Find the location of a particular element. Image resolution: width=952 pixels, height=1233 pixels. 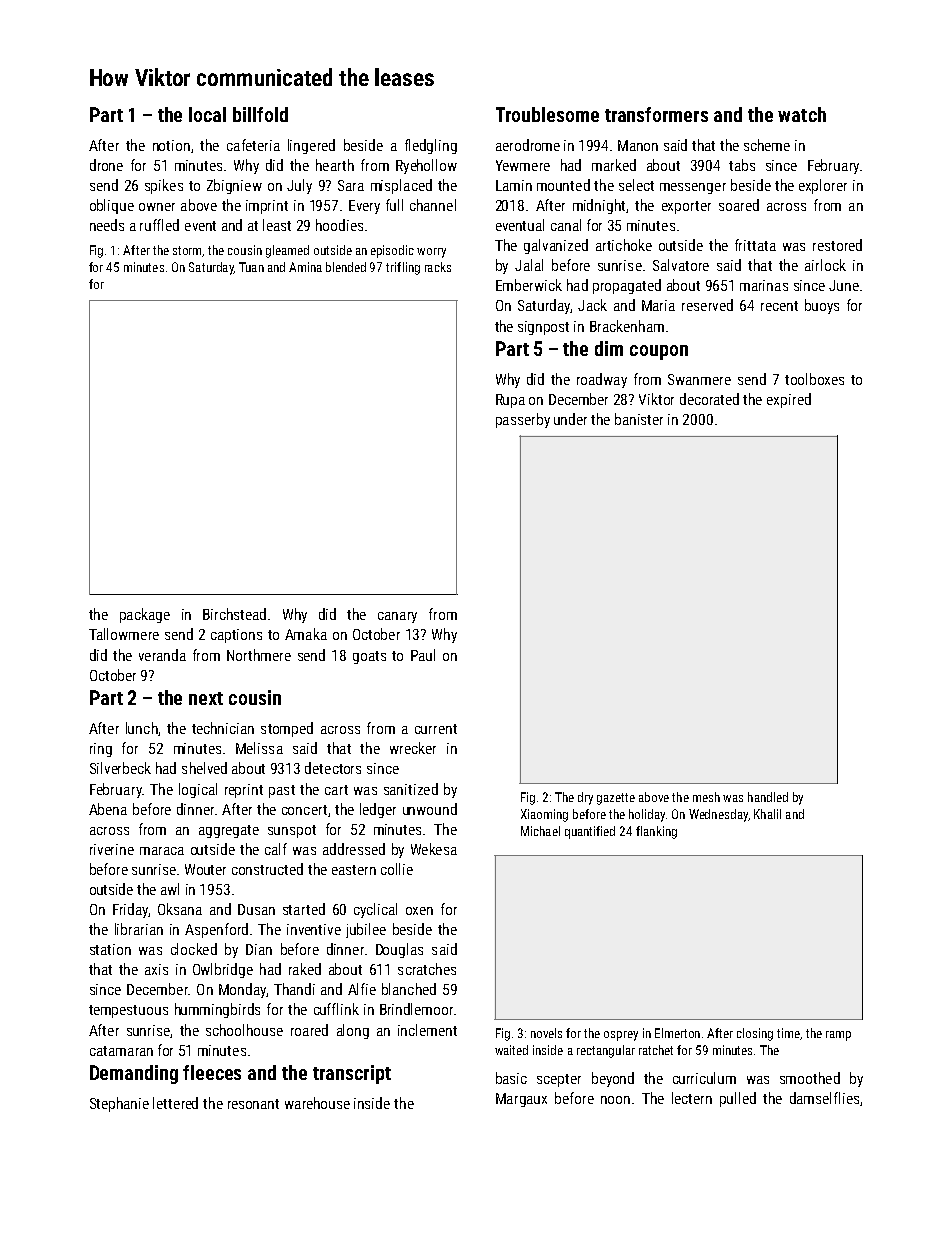

canary is located at coordinates (397, 617).
